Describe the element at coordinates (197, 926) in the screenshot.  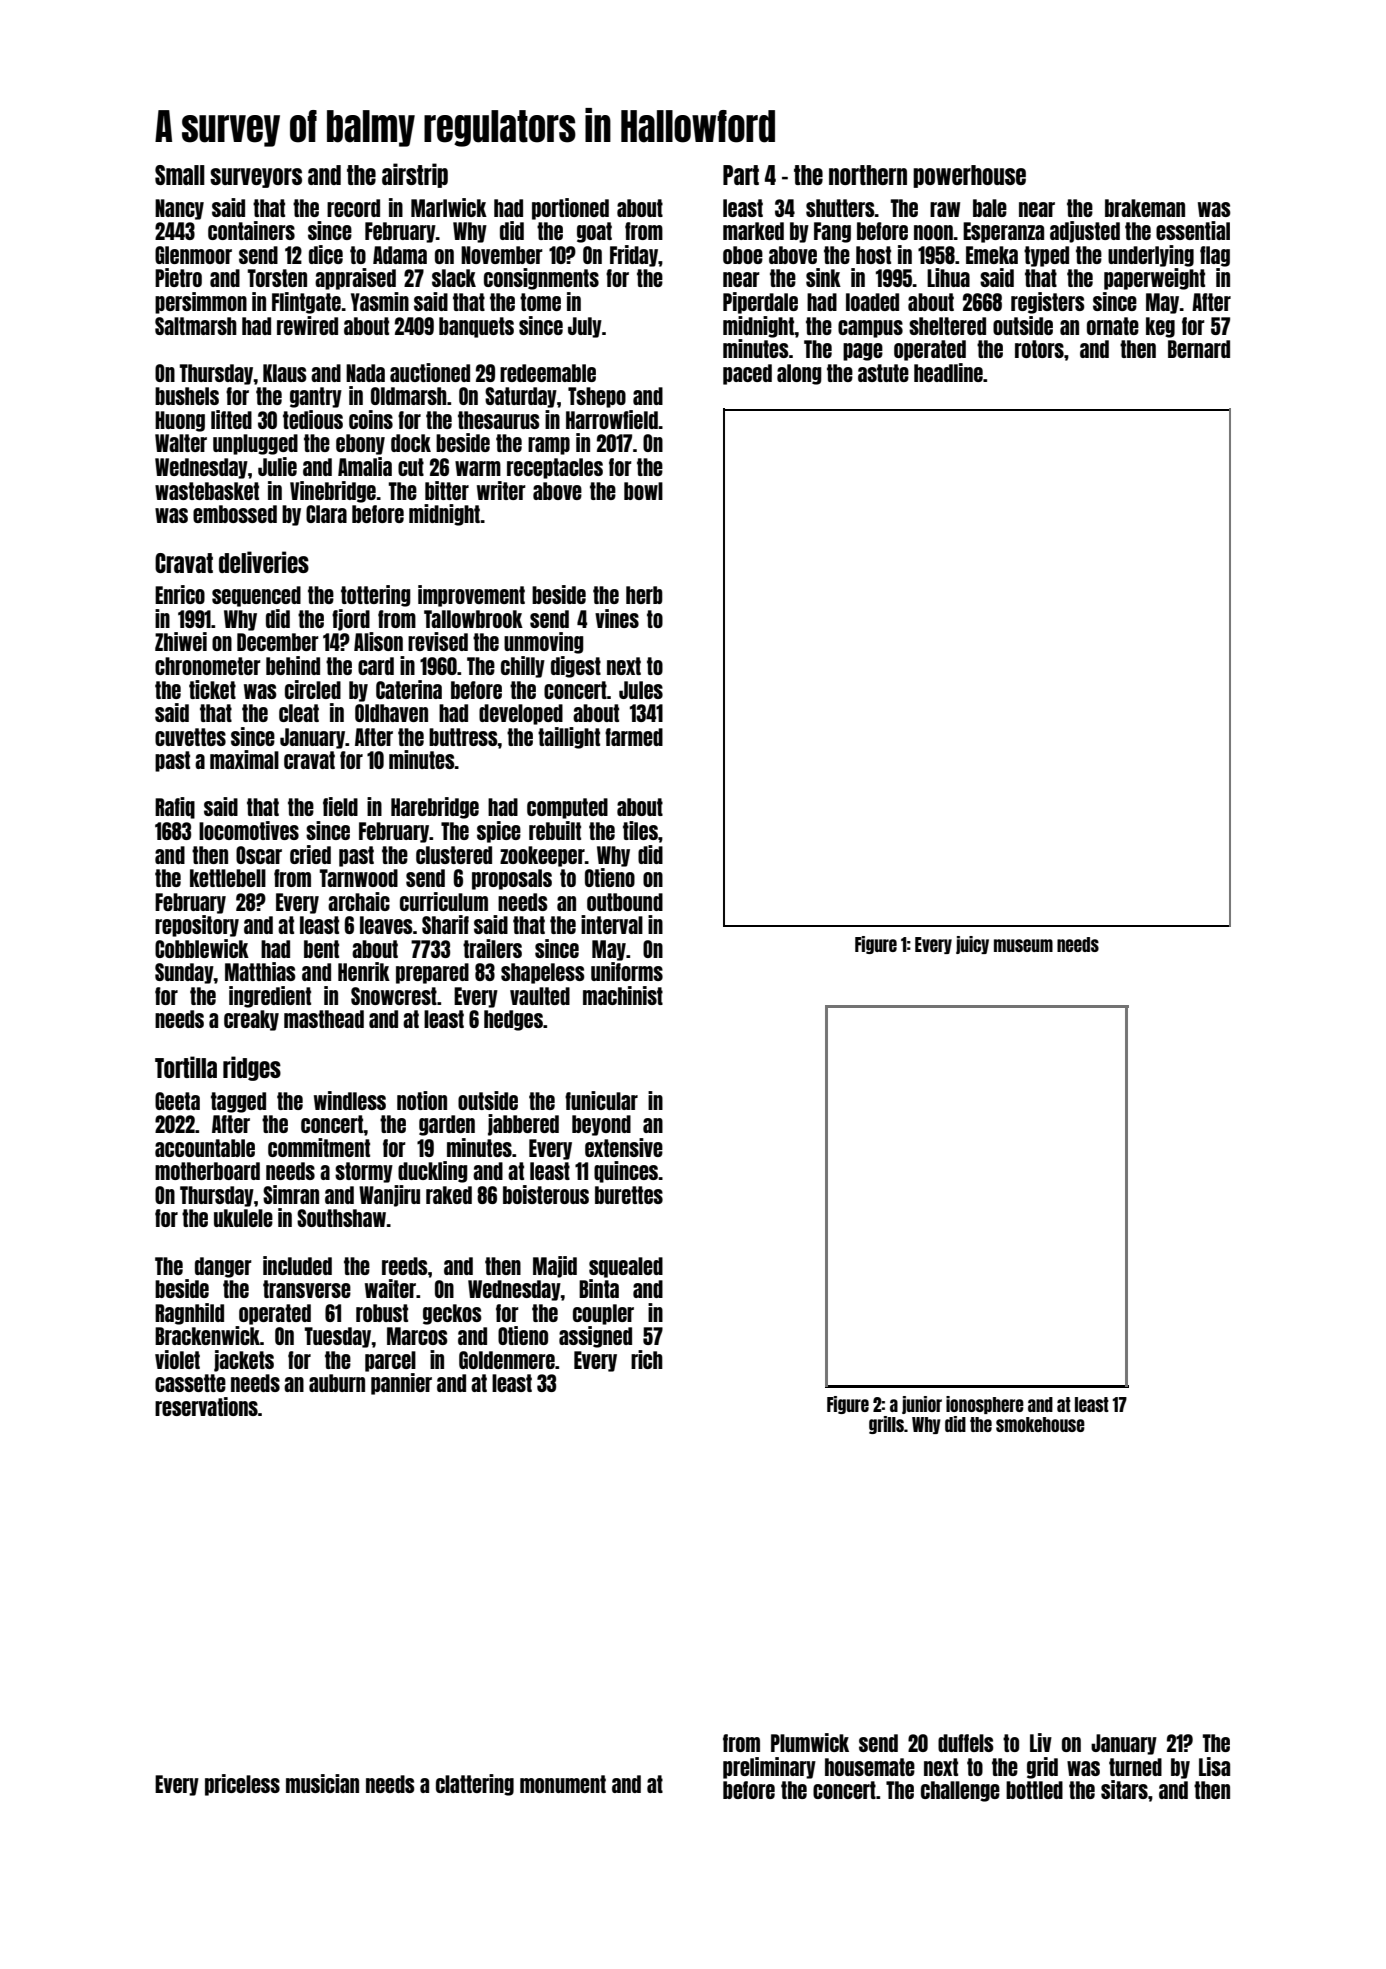
I see `repository` at that location.
